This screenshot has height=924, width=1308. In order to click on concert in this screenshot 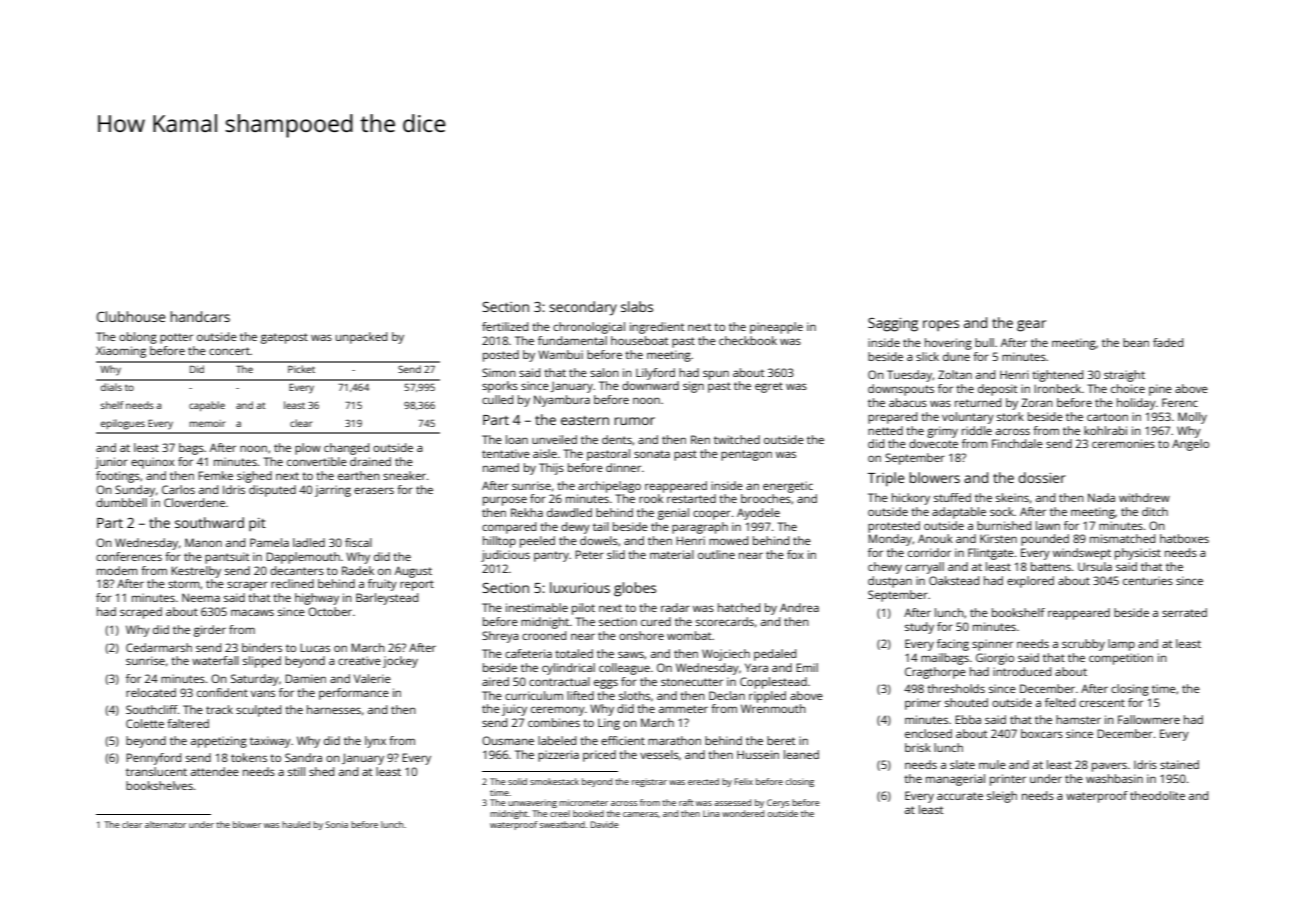, I will do `click(229, 351)`.
